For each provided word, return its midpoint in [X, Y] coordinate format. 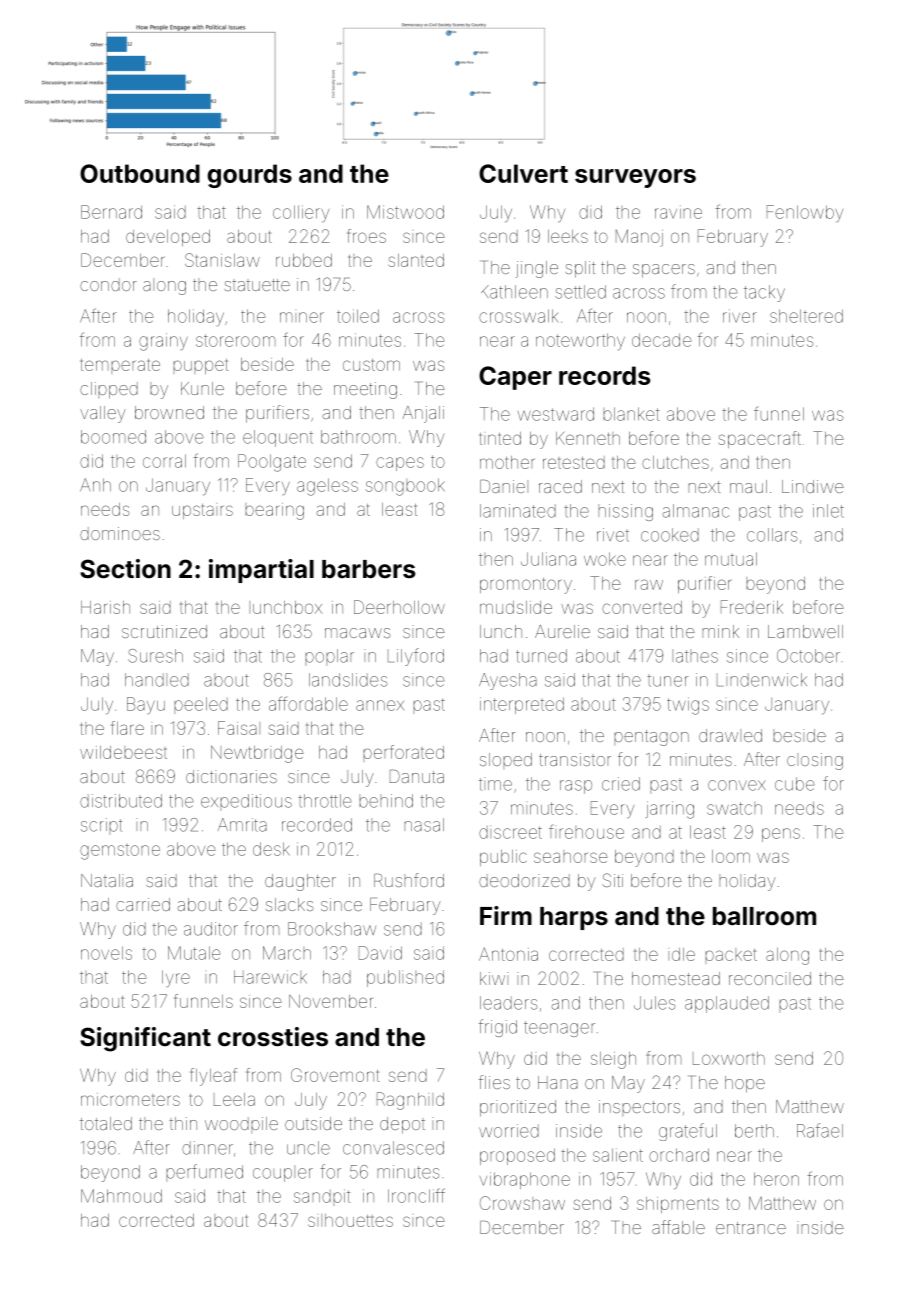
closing [815, 761]
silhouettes [350, 1220]
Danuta [417, 776]
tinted [500, 438]
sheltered [806, 316]
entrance [751, 1228]
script [101, 826]
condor [108, 284]
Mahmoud [121, 1196]
